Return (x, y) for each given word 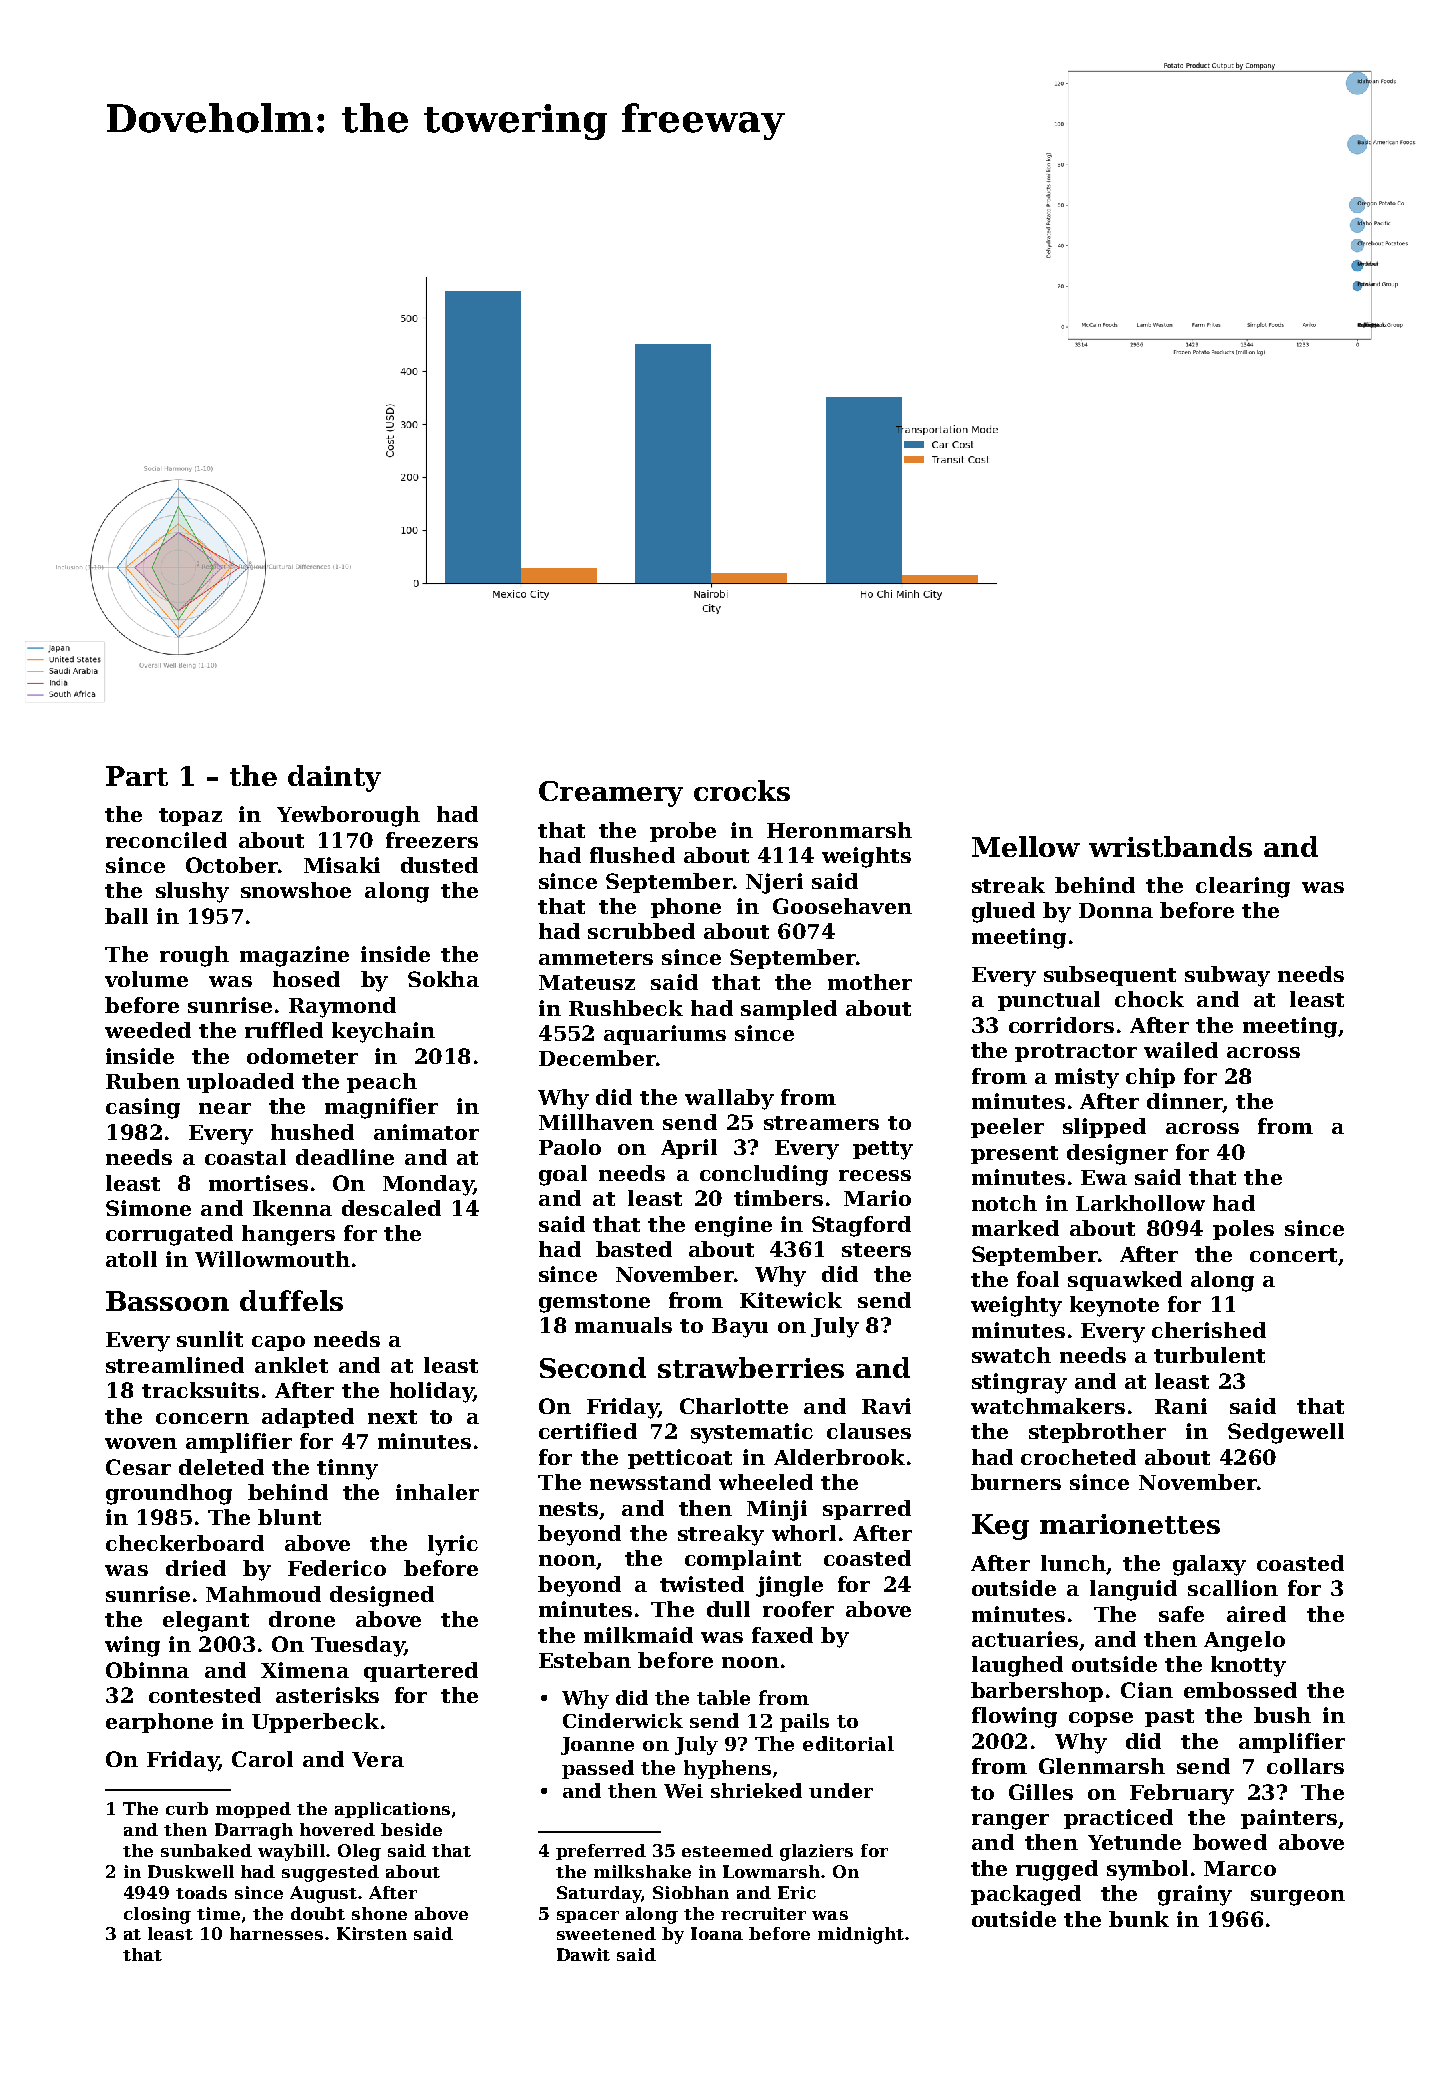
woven (141, 1443)
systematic (752, 1433)
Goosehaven (842, 906)
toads (201, 1892)
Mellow (1026, 846)
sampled (789, 1010)
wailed (1181, 1050)
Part (137, 776)
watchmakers (1048, 1406)
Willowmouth (272, 1259)
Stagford (861, 1226)
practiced (1118, 1819)
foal (1038, 1279)
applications (392, 1810)
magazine (294, 956)
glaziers (816, 1852)
